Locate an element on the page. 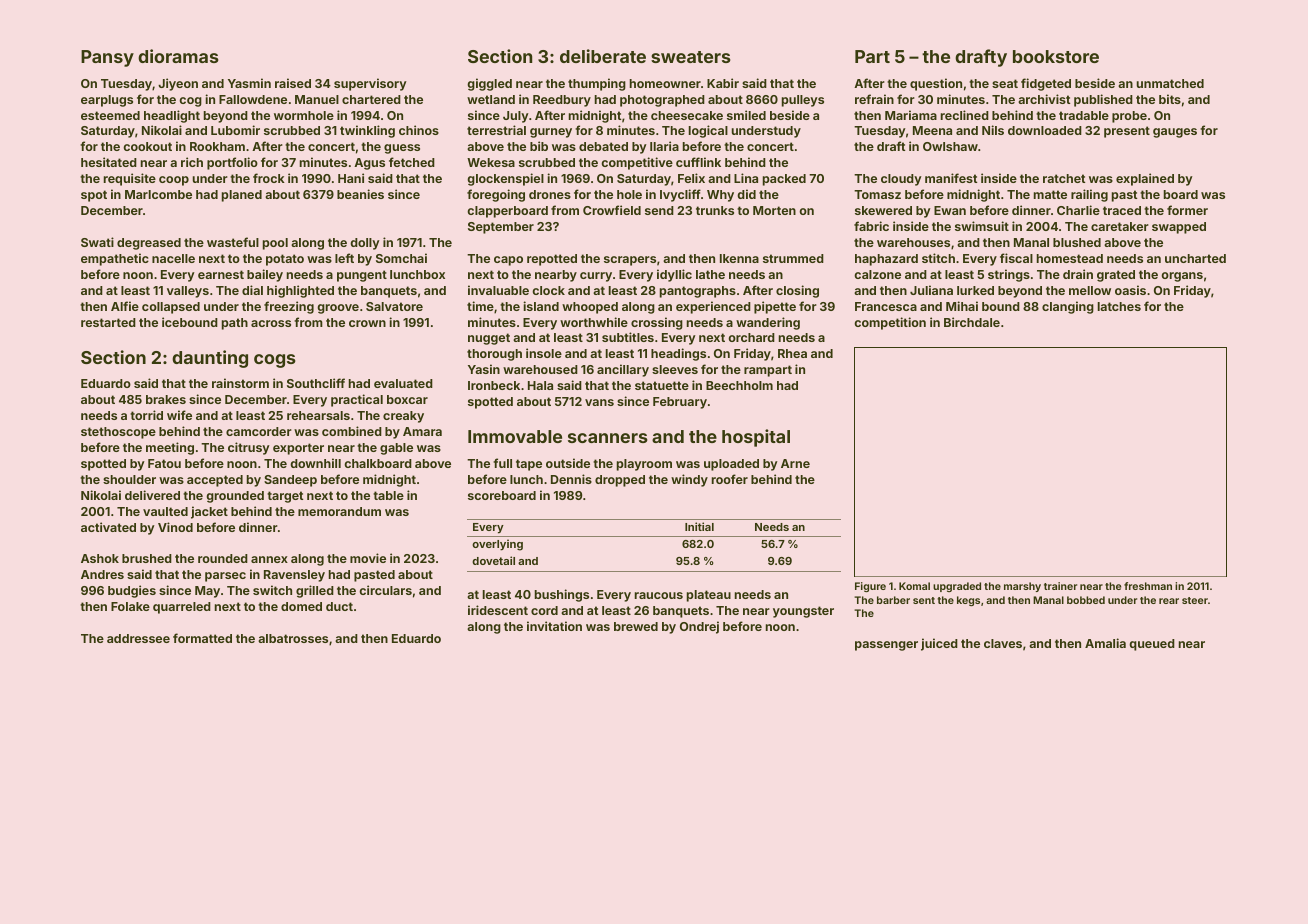 This image has height=924, width=1308. wetland is located at coordinates (491, 99).
